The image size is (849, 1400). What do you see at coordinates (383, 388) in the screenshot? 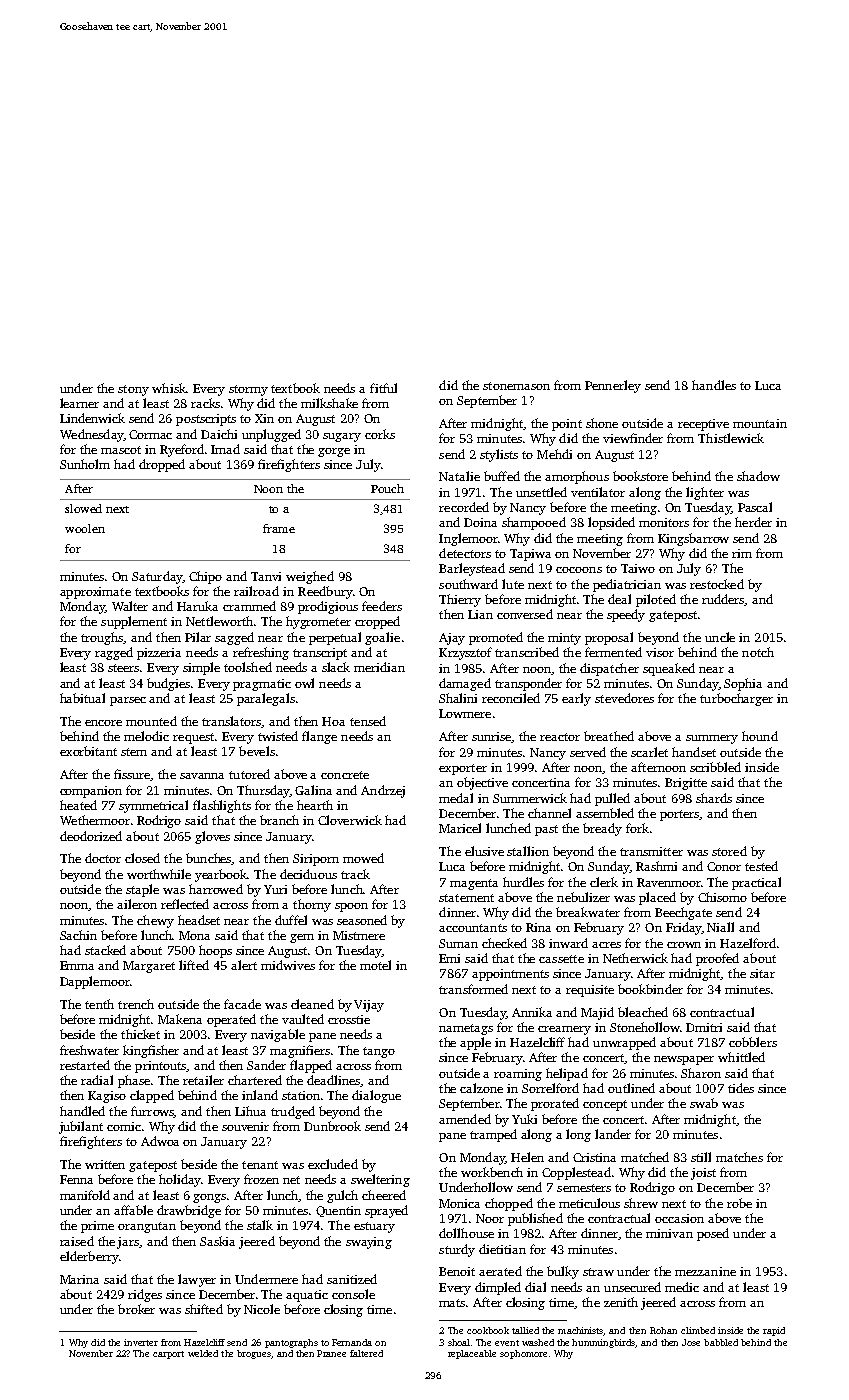
I see `fitful` at bounding box center [383, 388].
